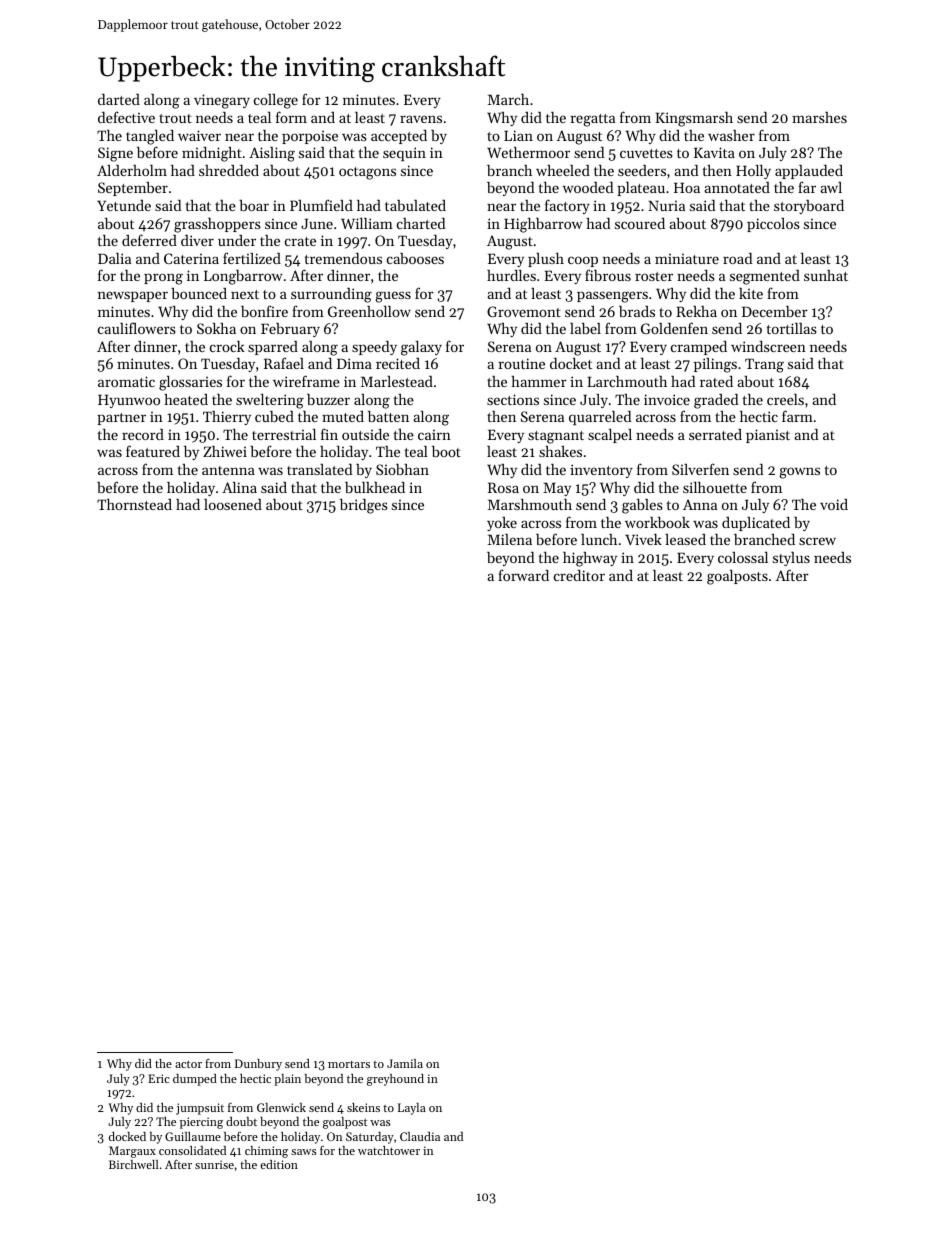 This image has width=952, height=1233. I want to click on loosened, so click(233, 504).
